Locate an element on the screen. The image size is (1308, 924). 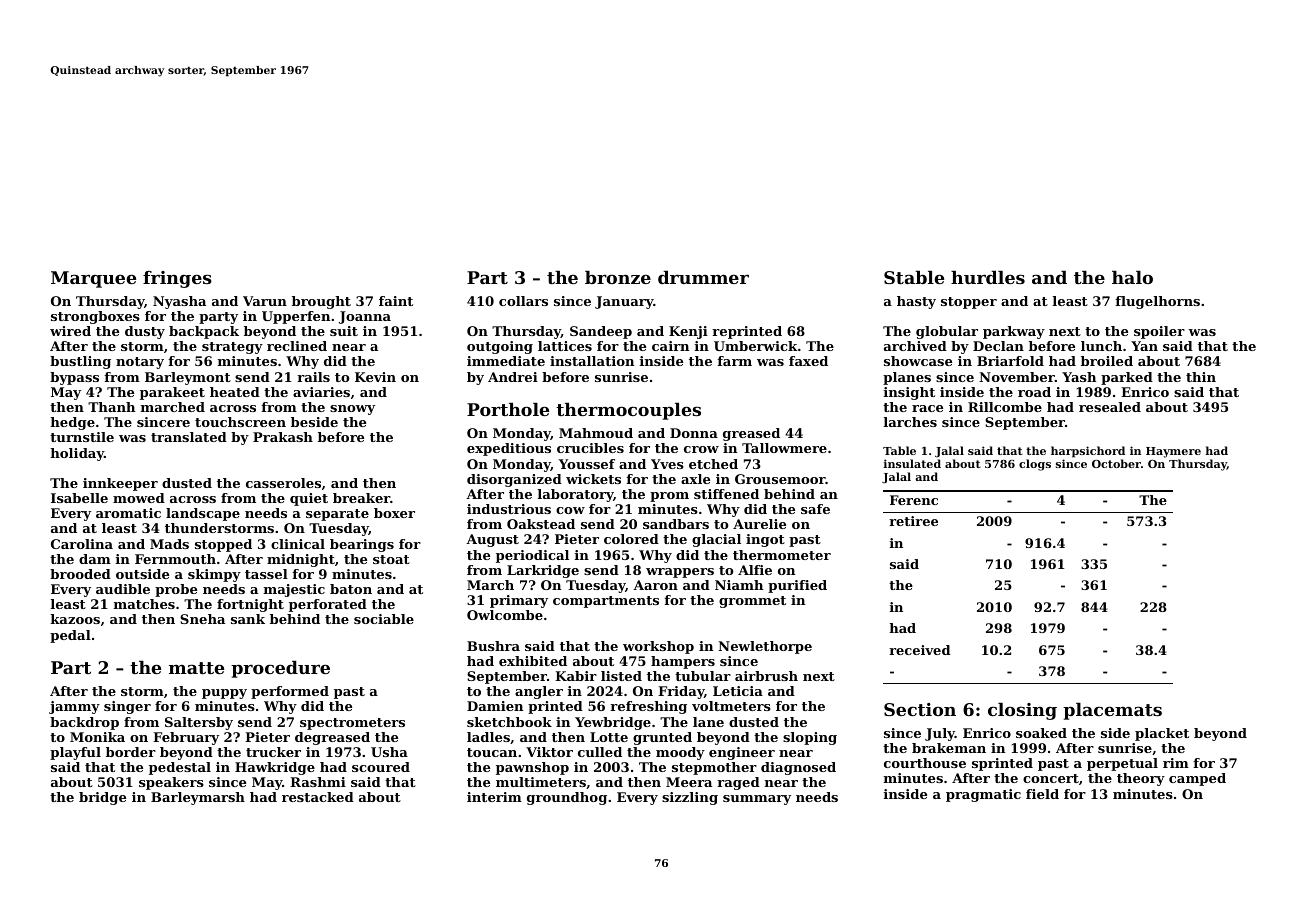
purified is located at coordinates (797, 586).
